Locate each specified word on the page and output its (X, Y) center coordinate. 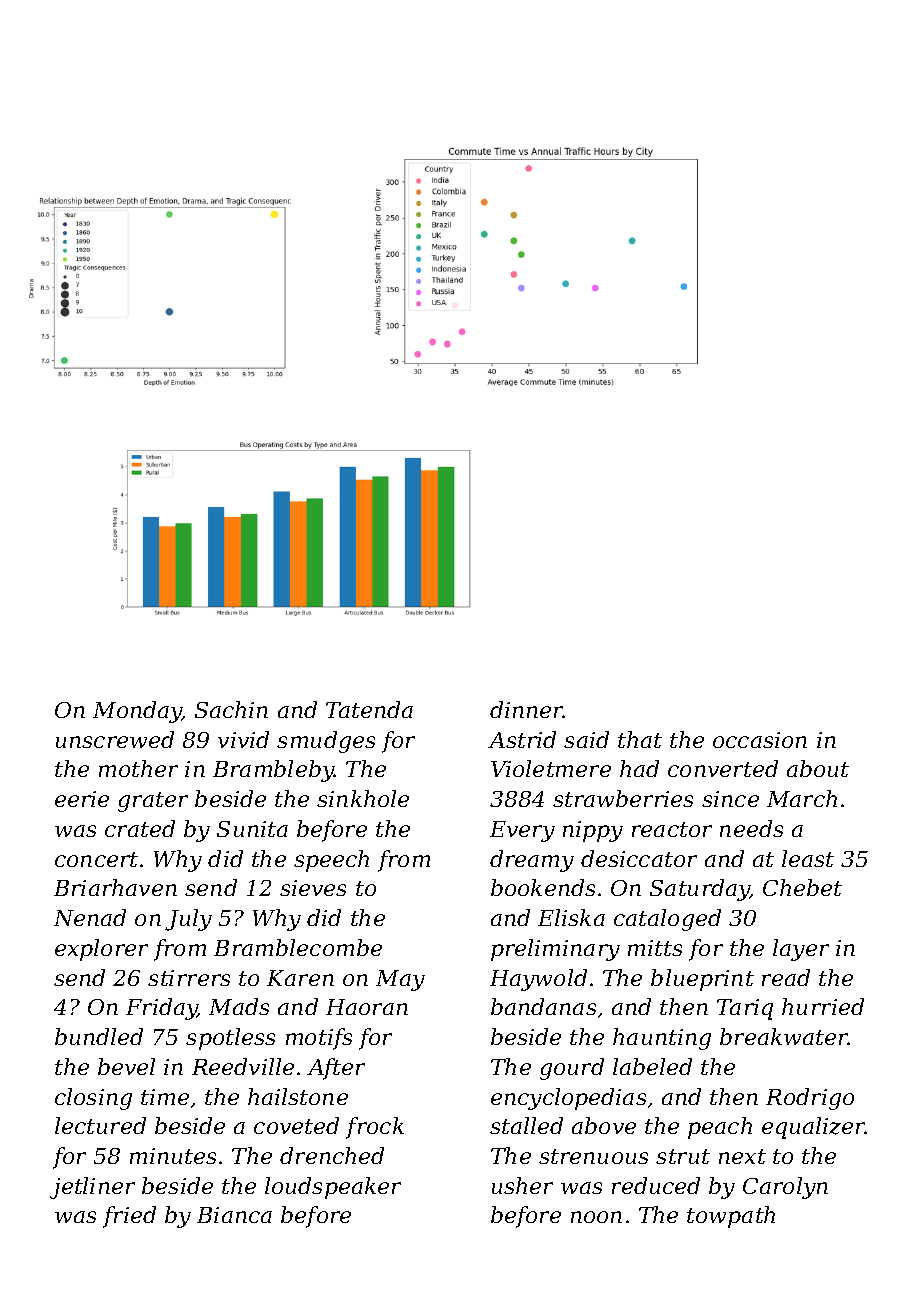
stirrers (189, 978)
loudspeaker (333, 1188)
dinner (527, 709)
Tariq (745, 1009)
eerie (82, 799)
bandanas (543, 1006)
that (640, 739)
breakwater (784, 1036)
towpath (731, 1217)
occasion (760, 740)
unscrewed (115, 739)
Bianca (234, 1215)
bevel (126, 1066)
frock (375, 1128)
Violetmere (551, 768)
